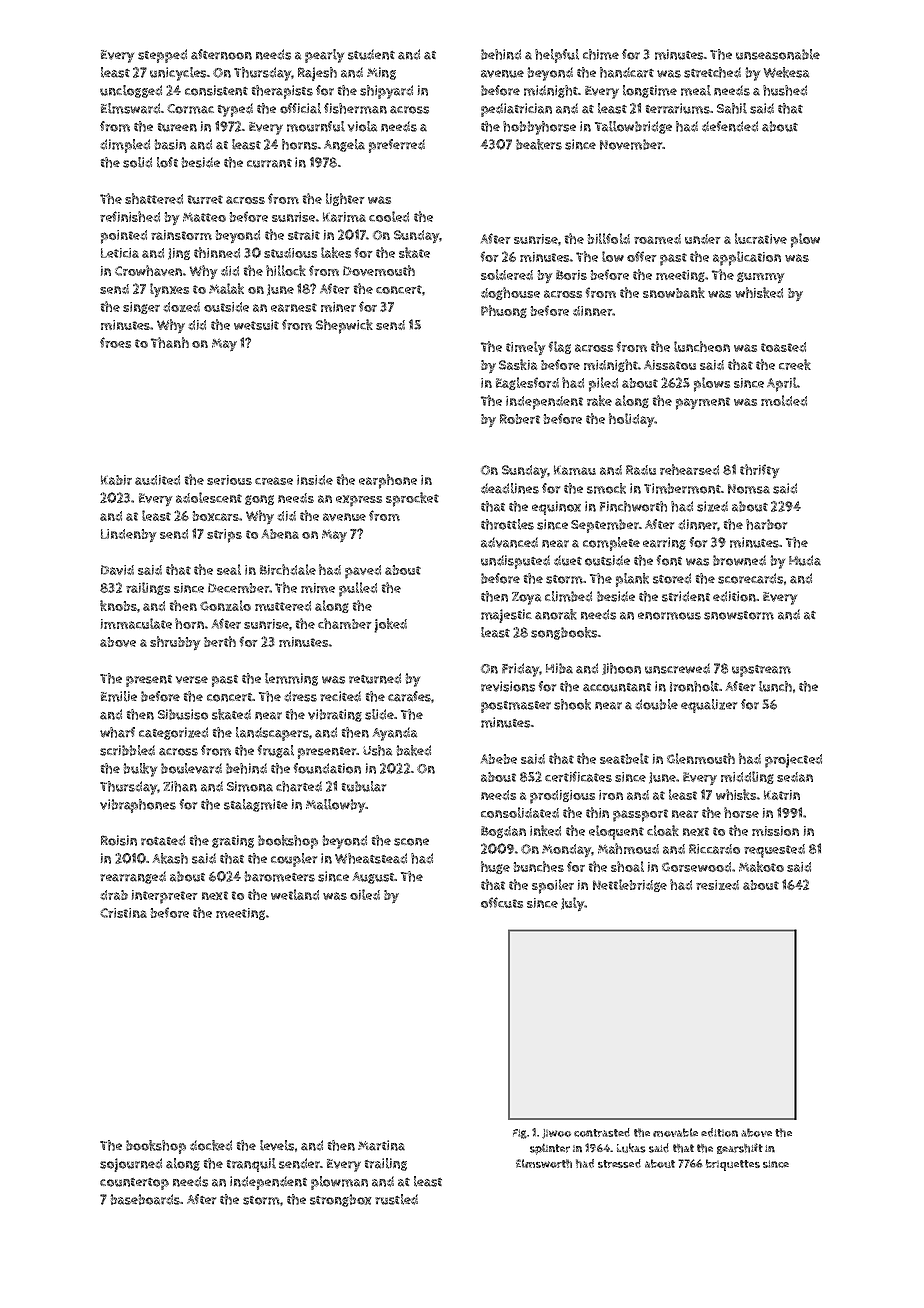 Image resolution: width=924 pixels, height=1308 pixels. What do you see at coordinates (571, 275) in the image?
I see `Boris` at bounding box center [571, 275].
